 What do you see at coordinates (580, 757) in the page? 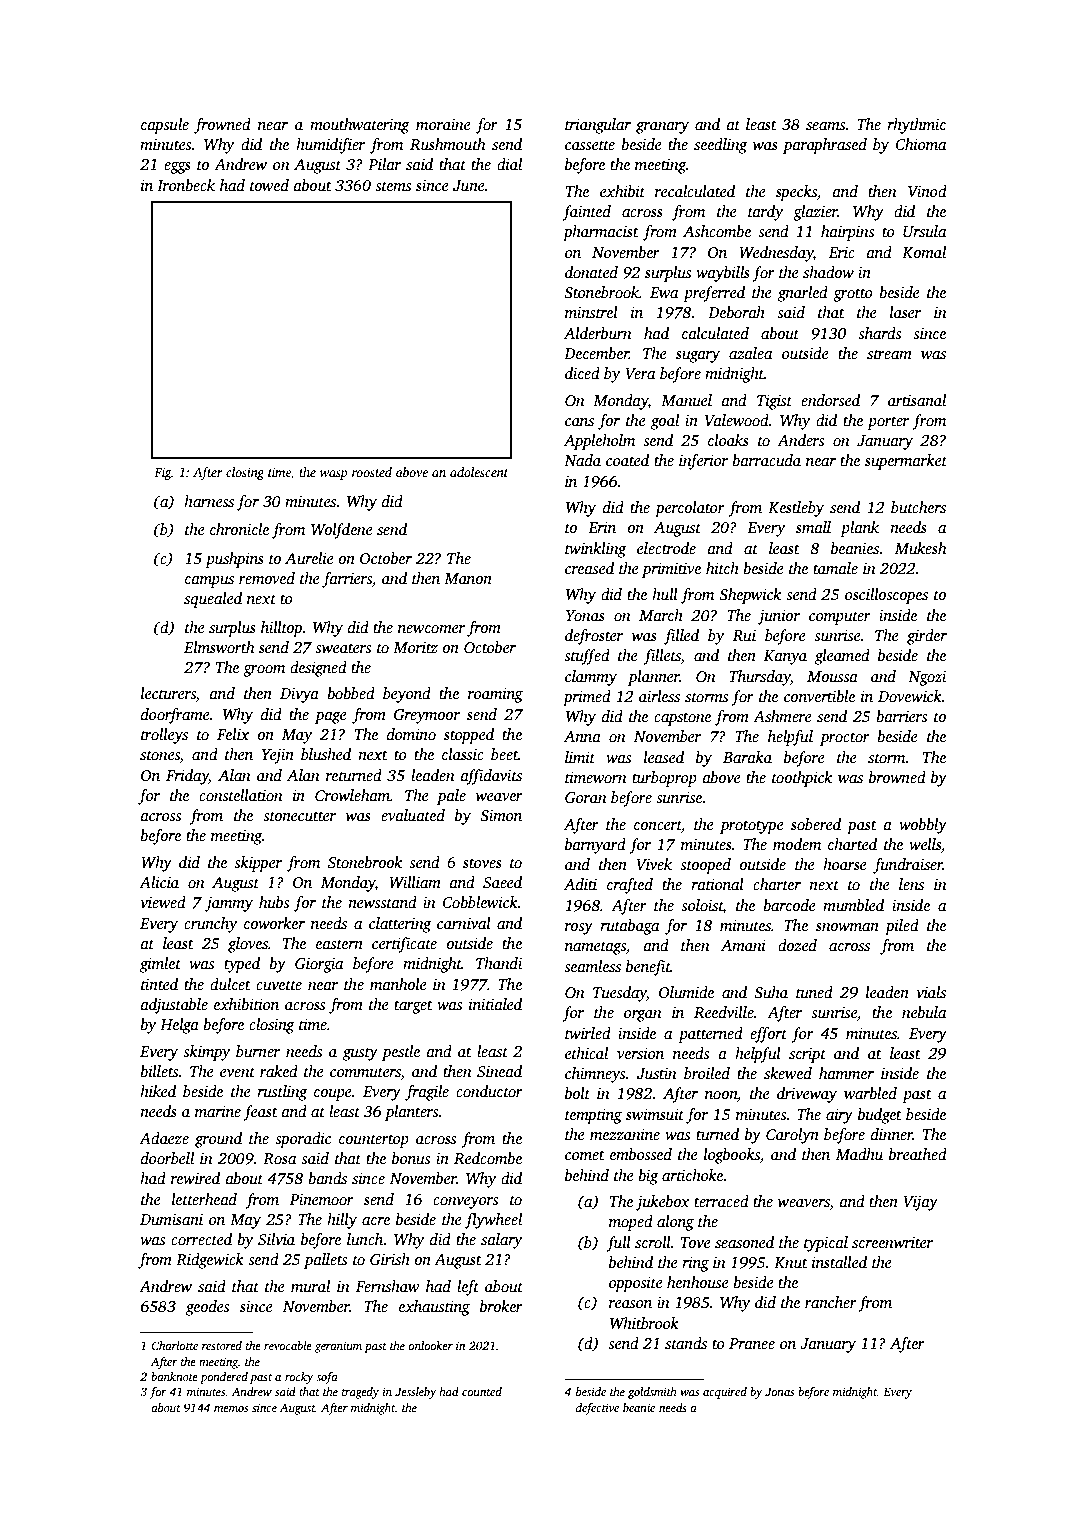
I see `limit` at bounding box center [580, 757].
